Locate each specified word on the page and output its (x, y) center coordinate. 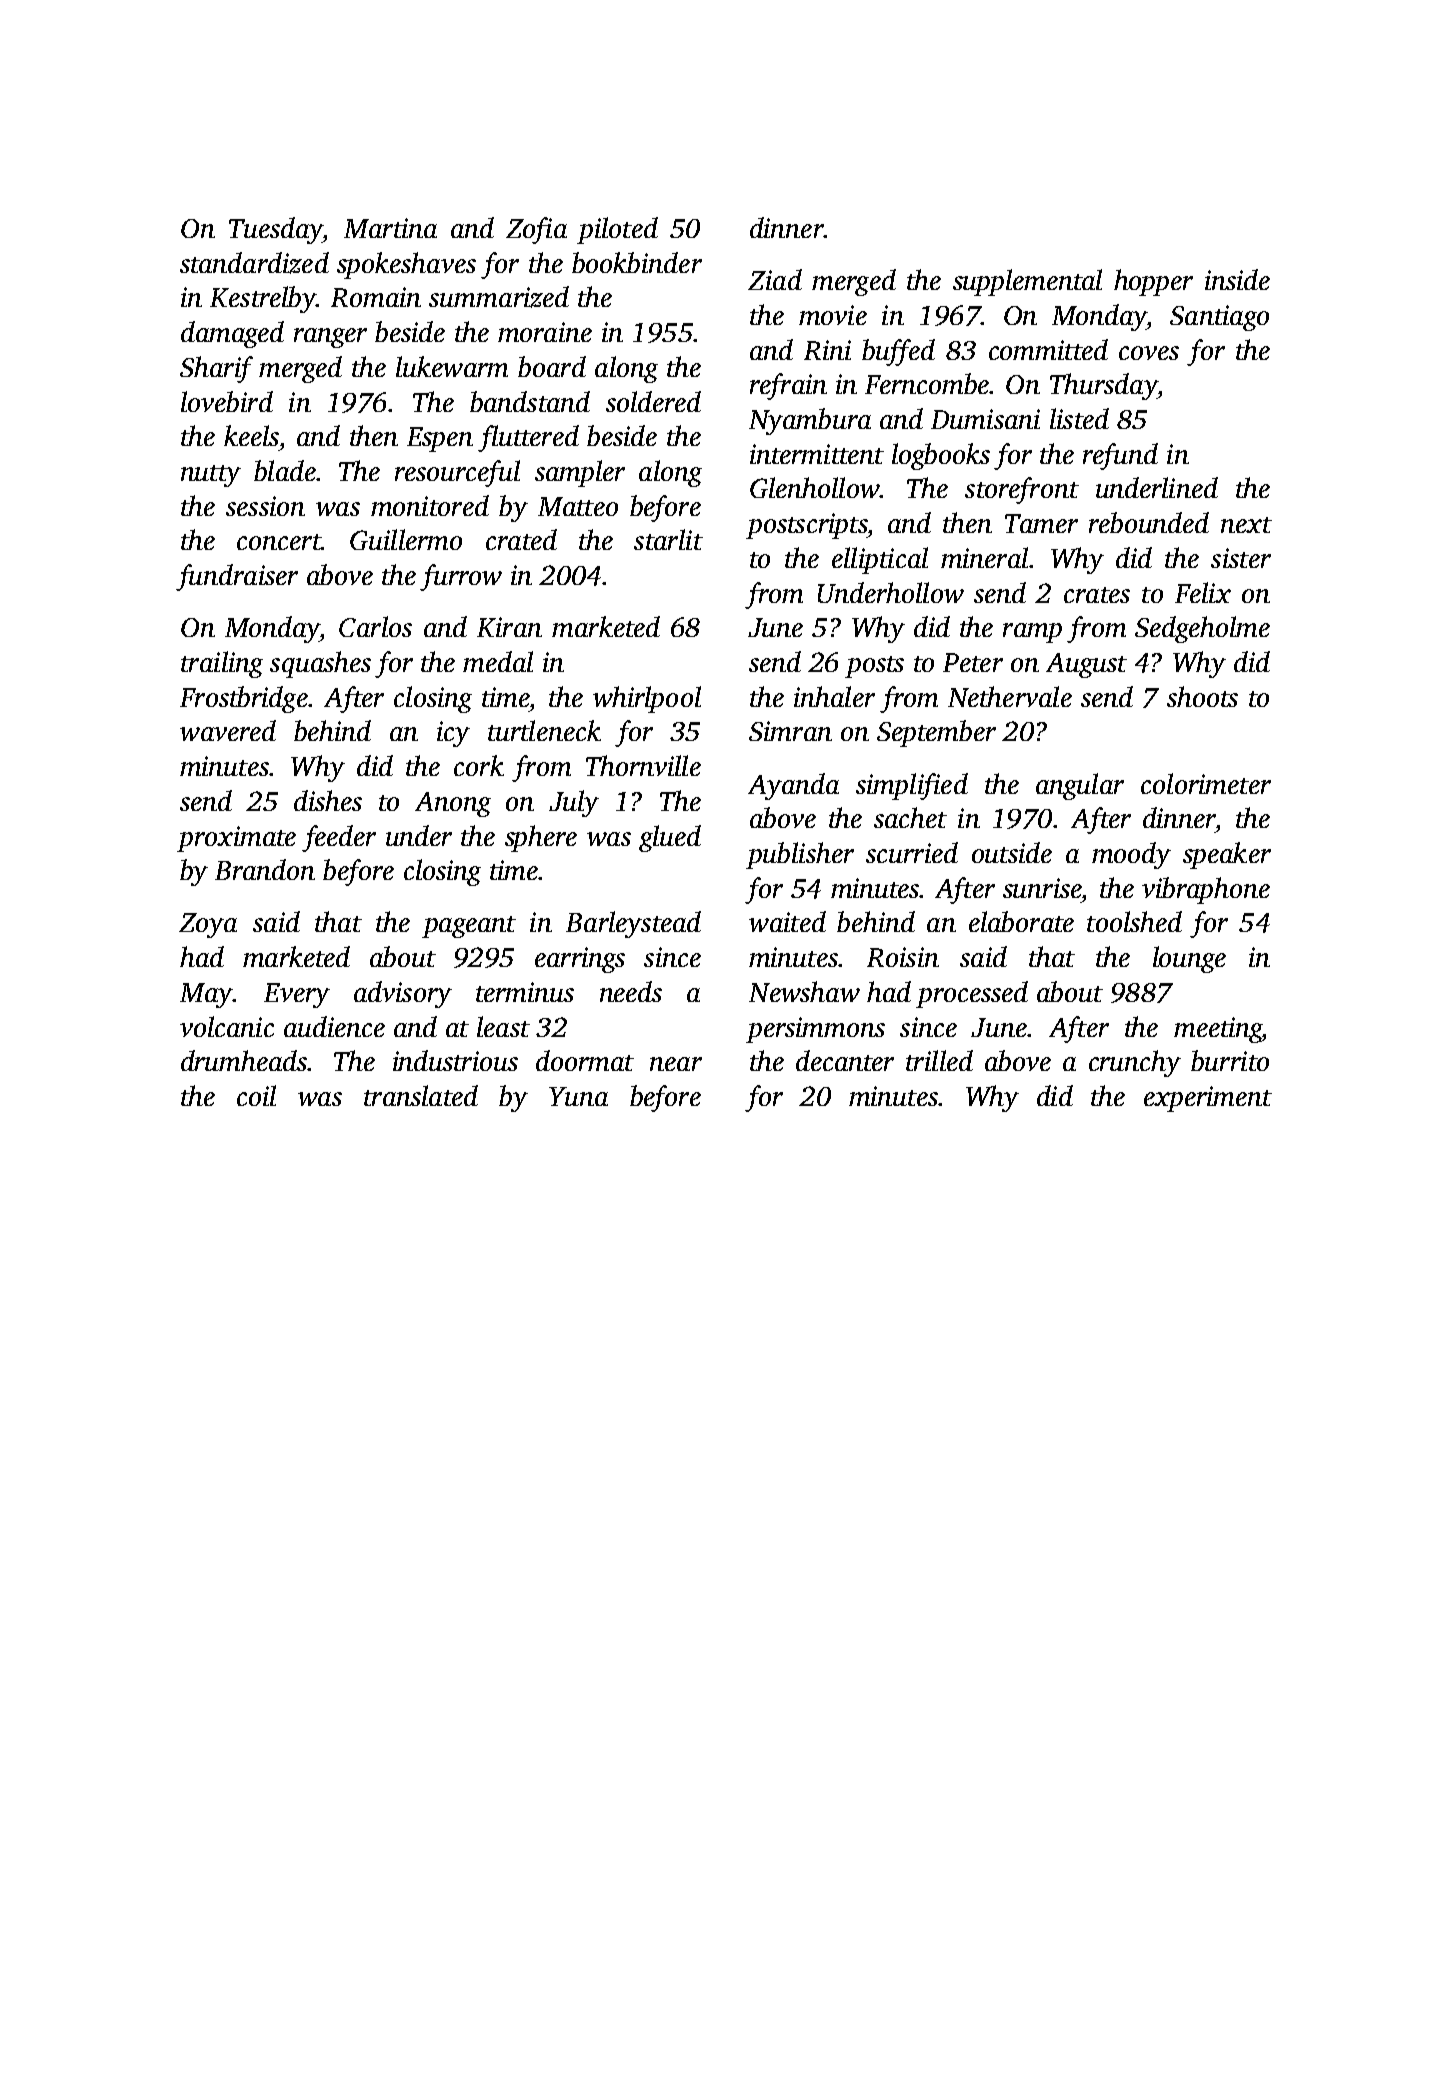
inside (1237, 279)
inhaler (834, 696)
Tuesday (276, 230)
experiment (1208, 1099)
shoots (1202, 696)
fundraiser (237, 577)
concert (279, 542)
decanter (845, 1060)
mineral (984, 557)
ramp (1032, 633)
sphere (541, 838)
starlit (668, 539)
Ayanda (793, 786)
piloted (617, 230)
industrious (455, 1060)
